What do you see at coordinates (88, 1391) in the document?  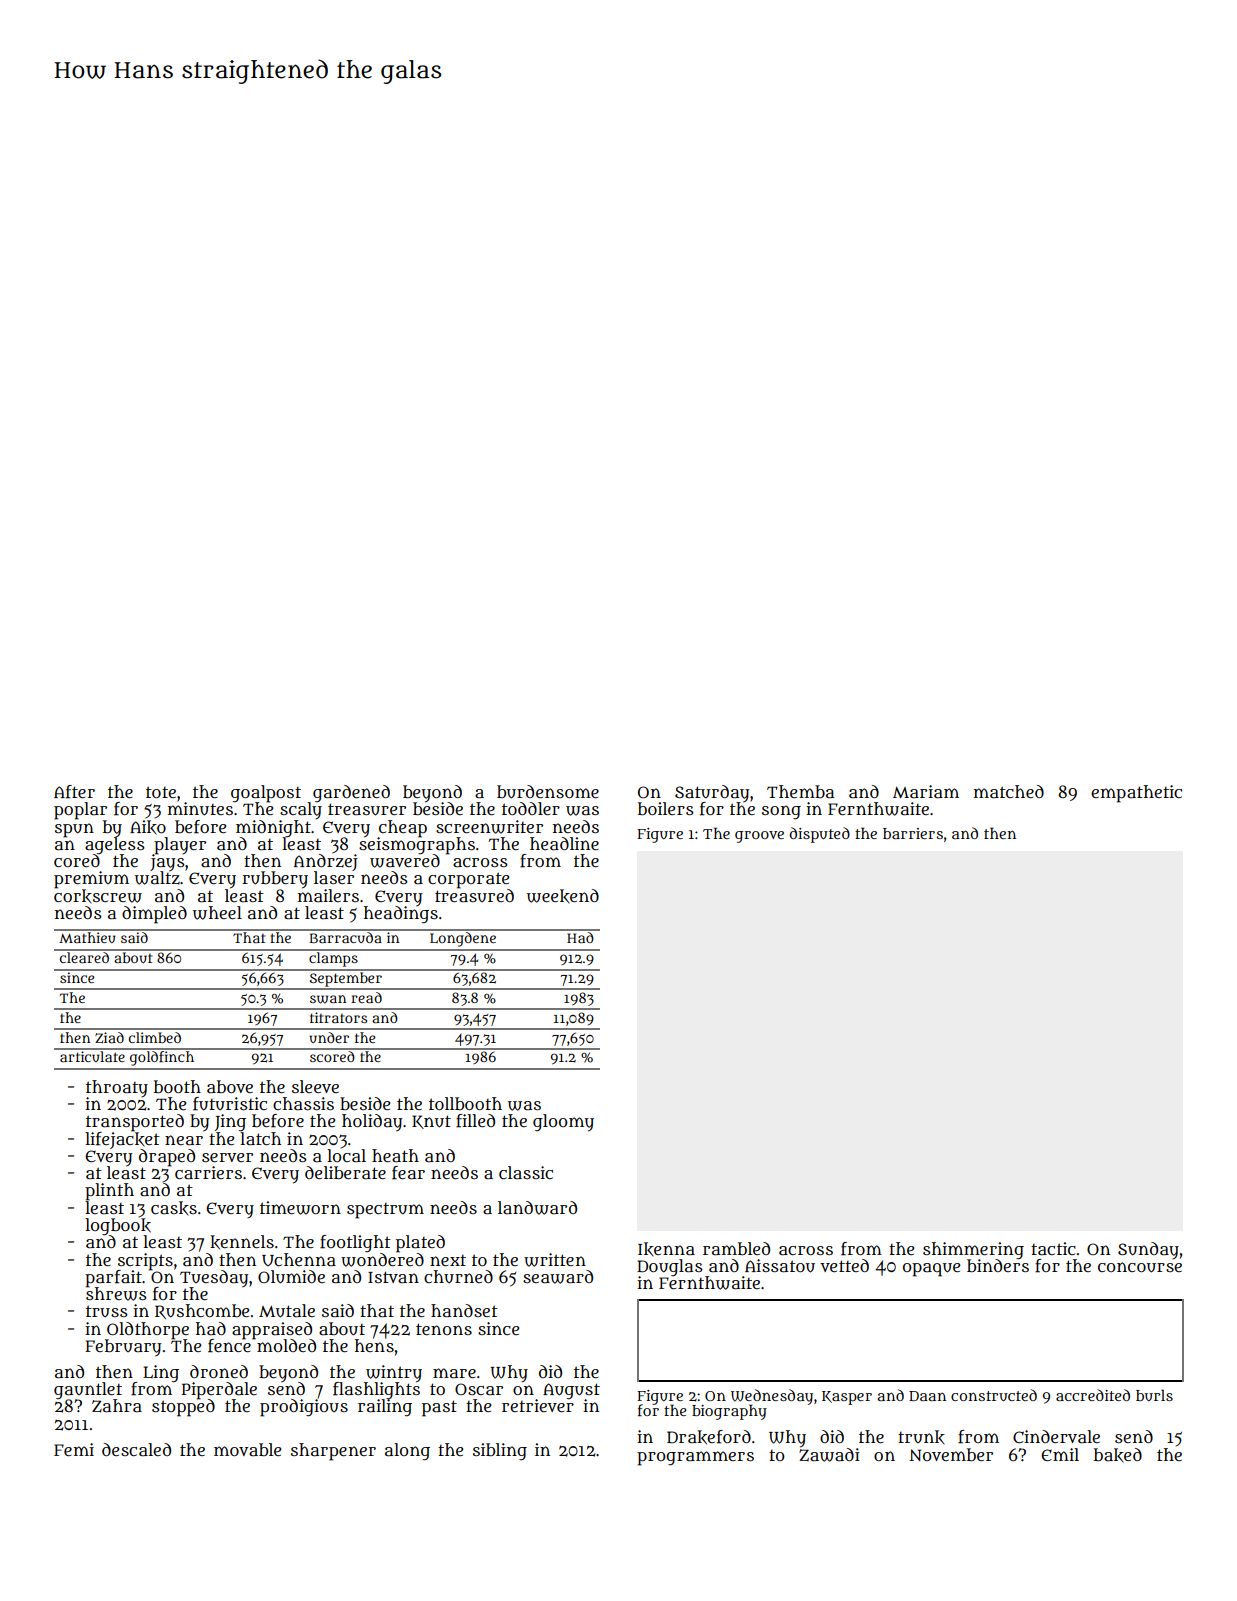 I see `gauntlet` at bounding box center [88, 1391].
